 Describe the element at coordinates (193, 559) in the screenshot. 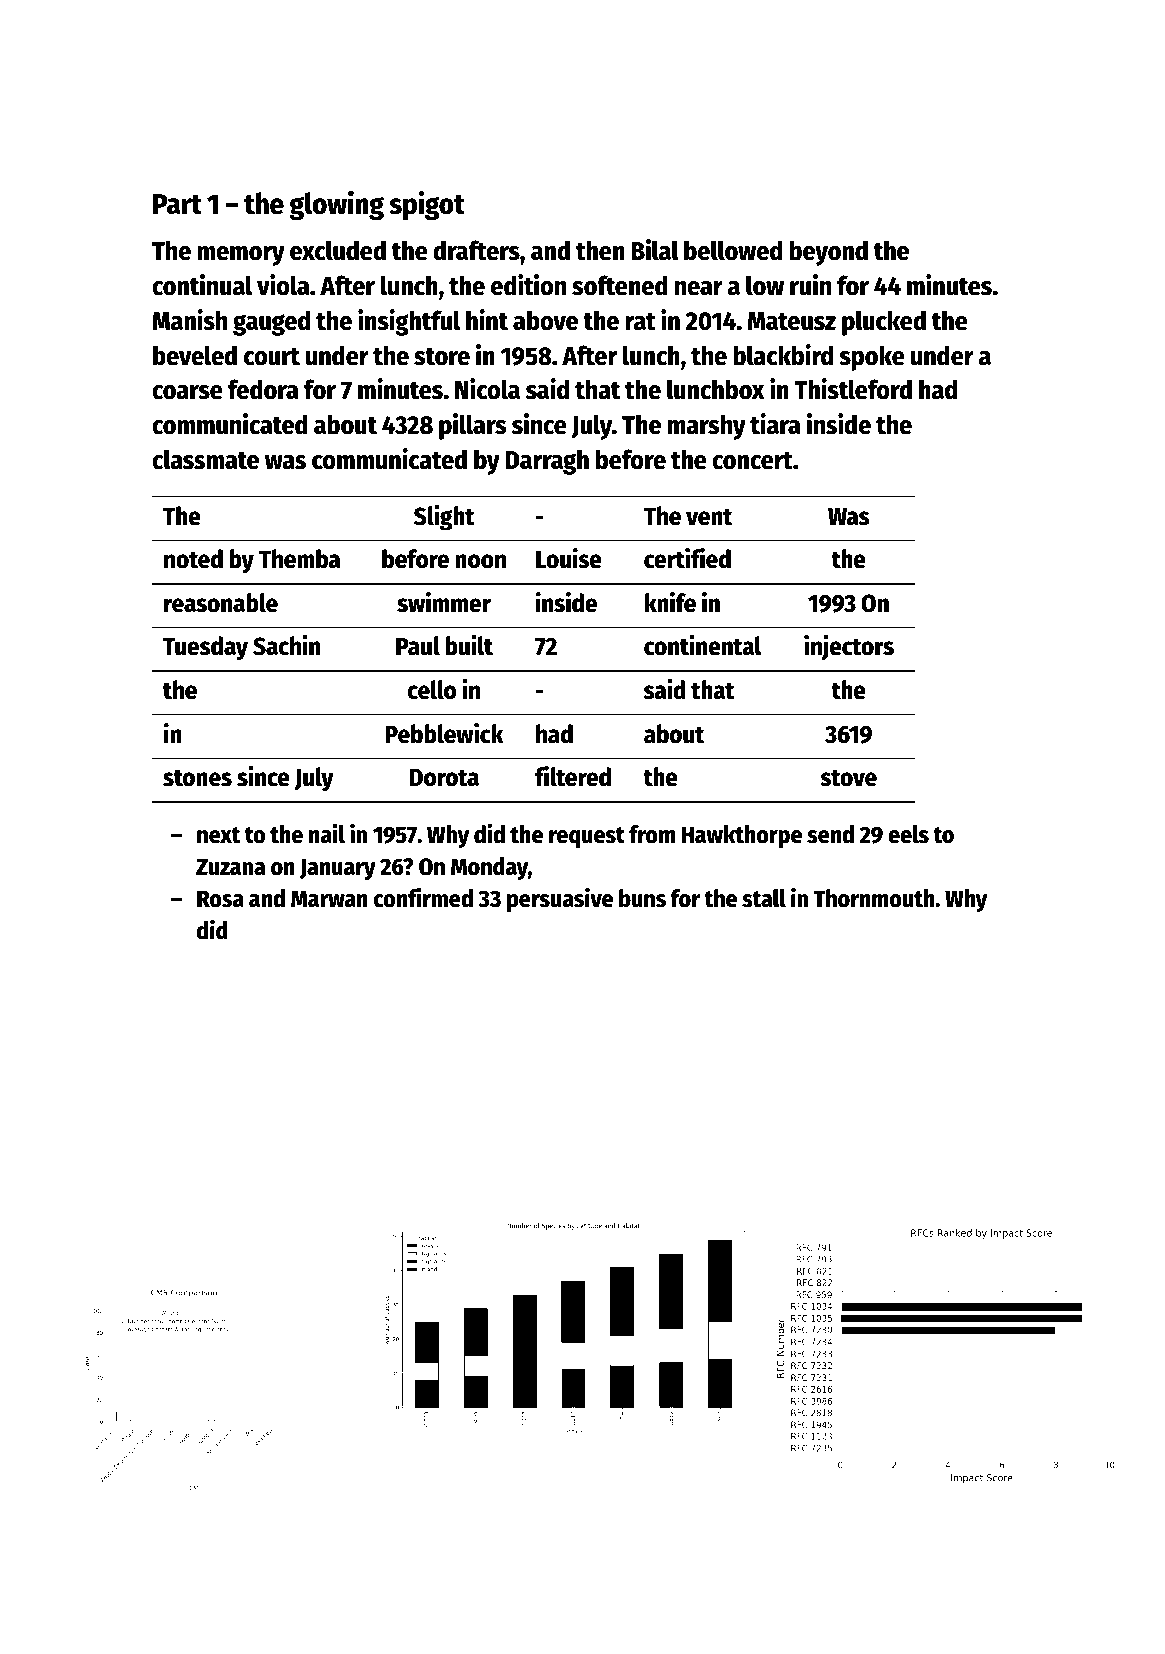

I see `noted` at that location.
